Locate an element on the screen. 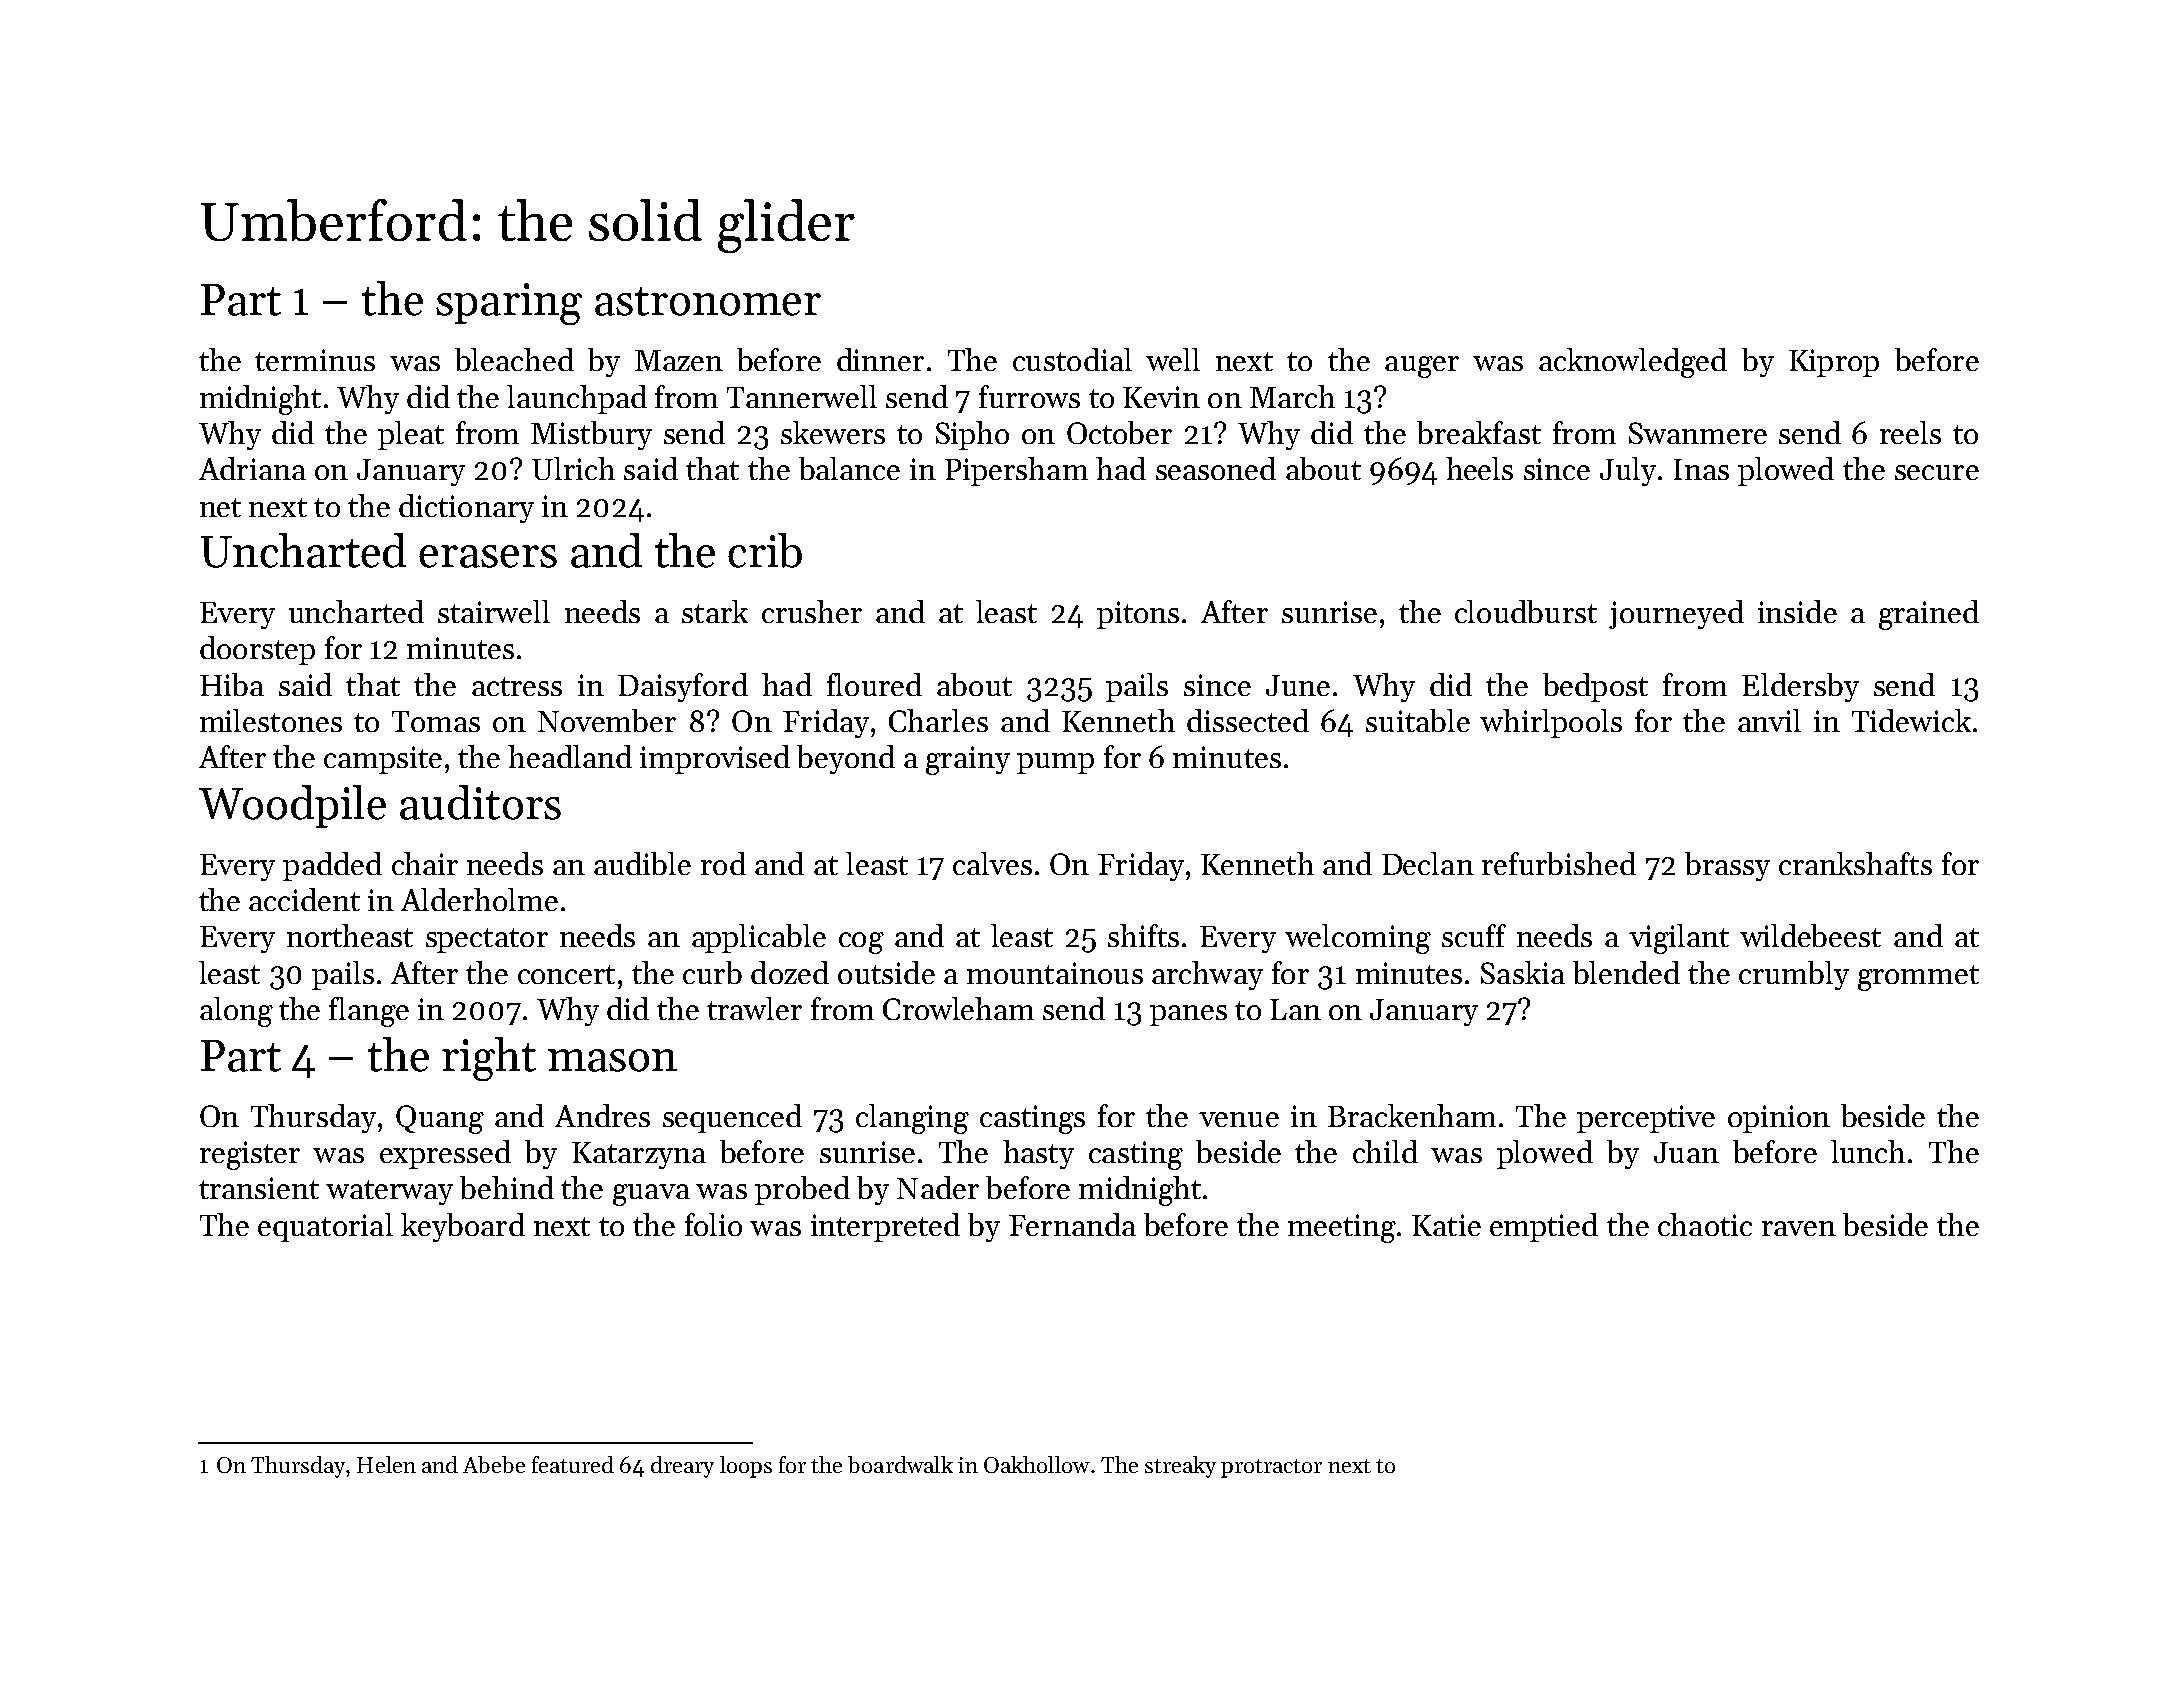  Charles is located at coordinates (938, 720).
